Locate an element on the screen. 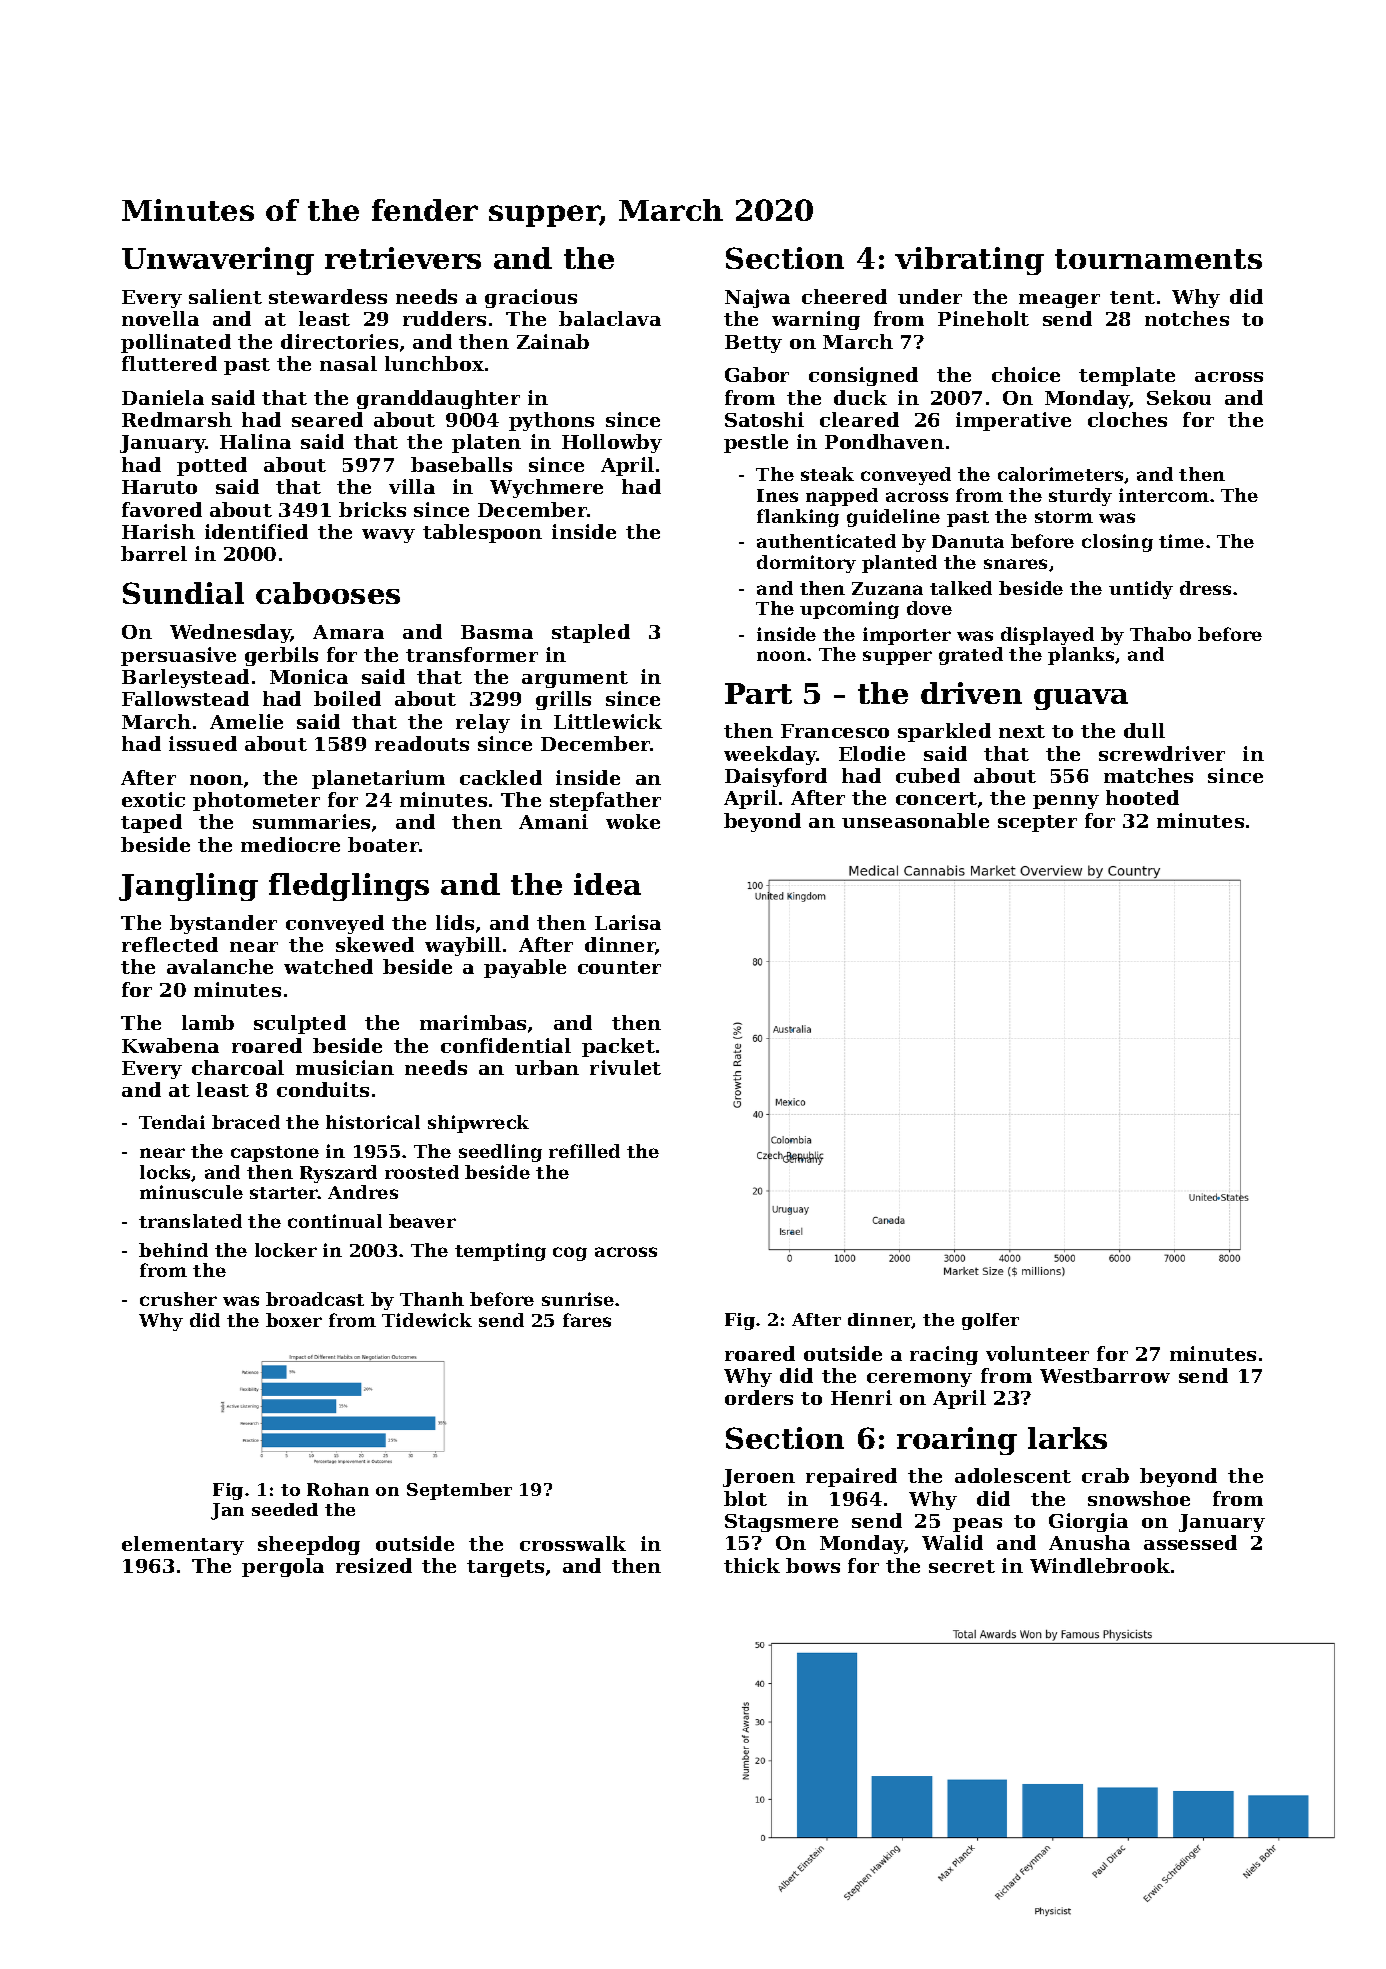 The height and width of the screenshot is (1969, 1386). nasal is located at coordinates (348, 363).
